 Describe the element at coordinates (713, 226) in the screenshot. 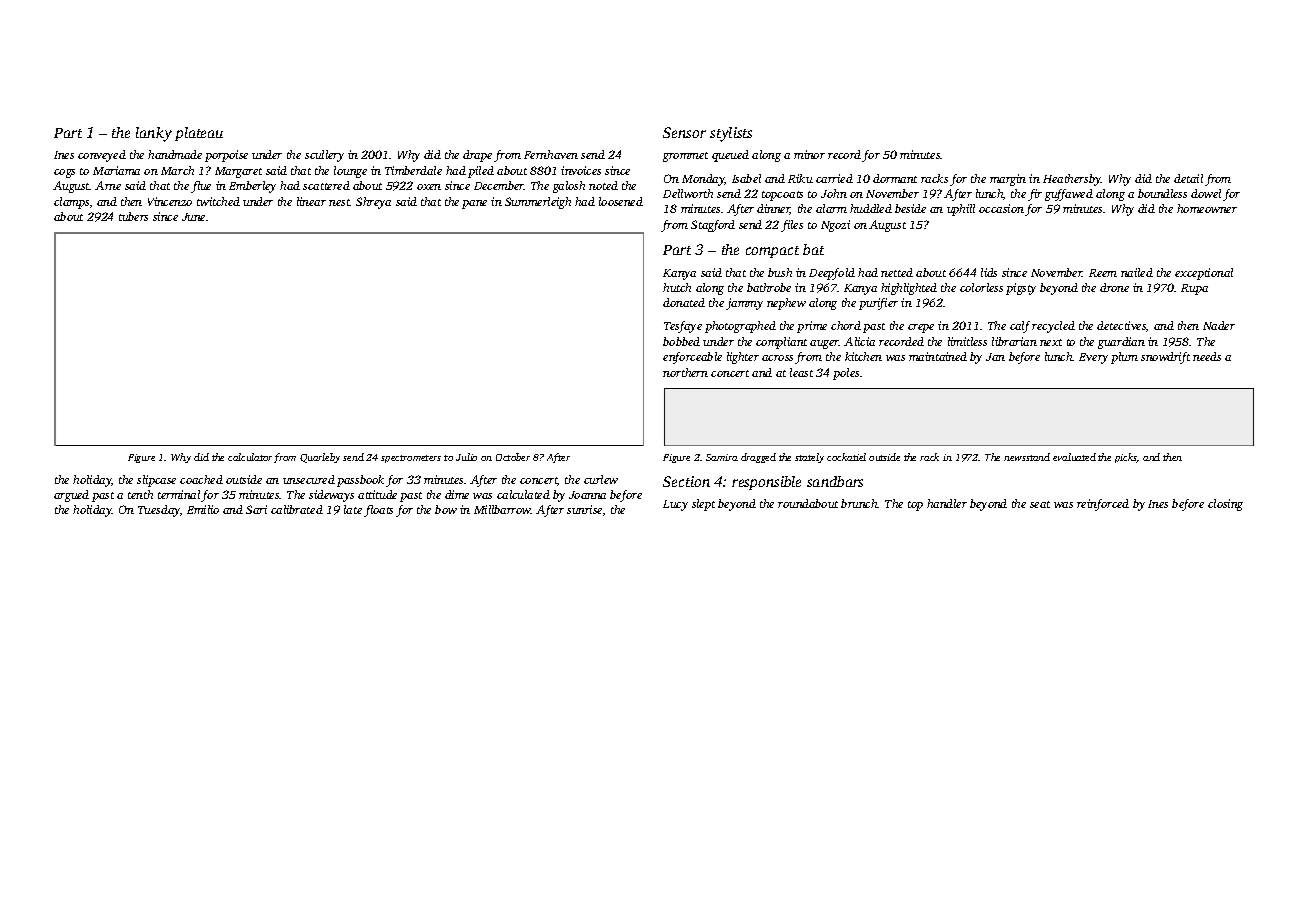

I see `Stagford` at that location.
